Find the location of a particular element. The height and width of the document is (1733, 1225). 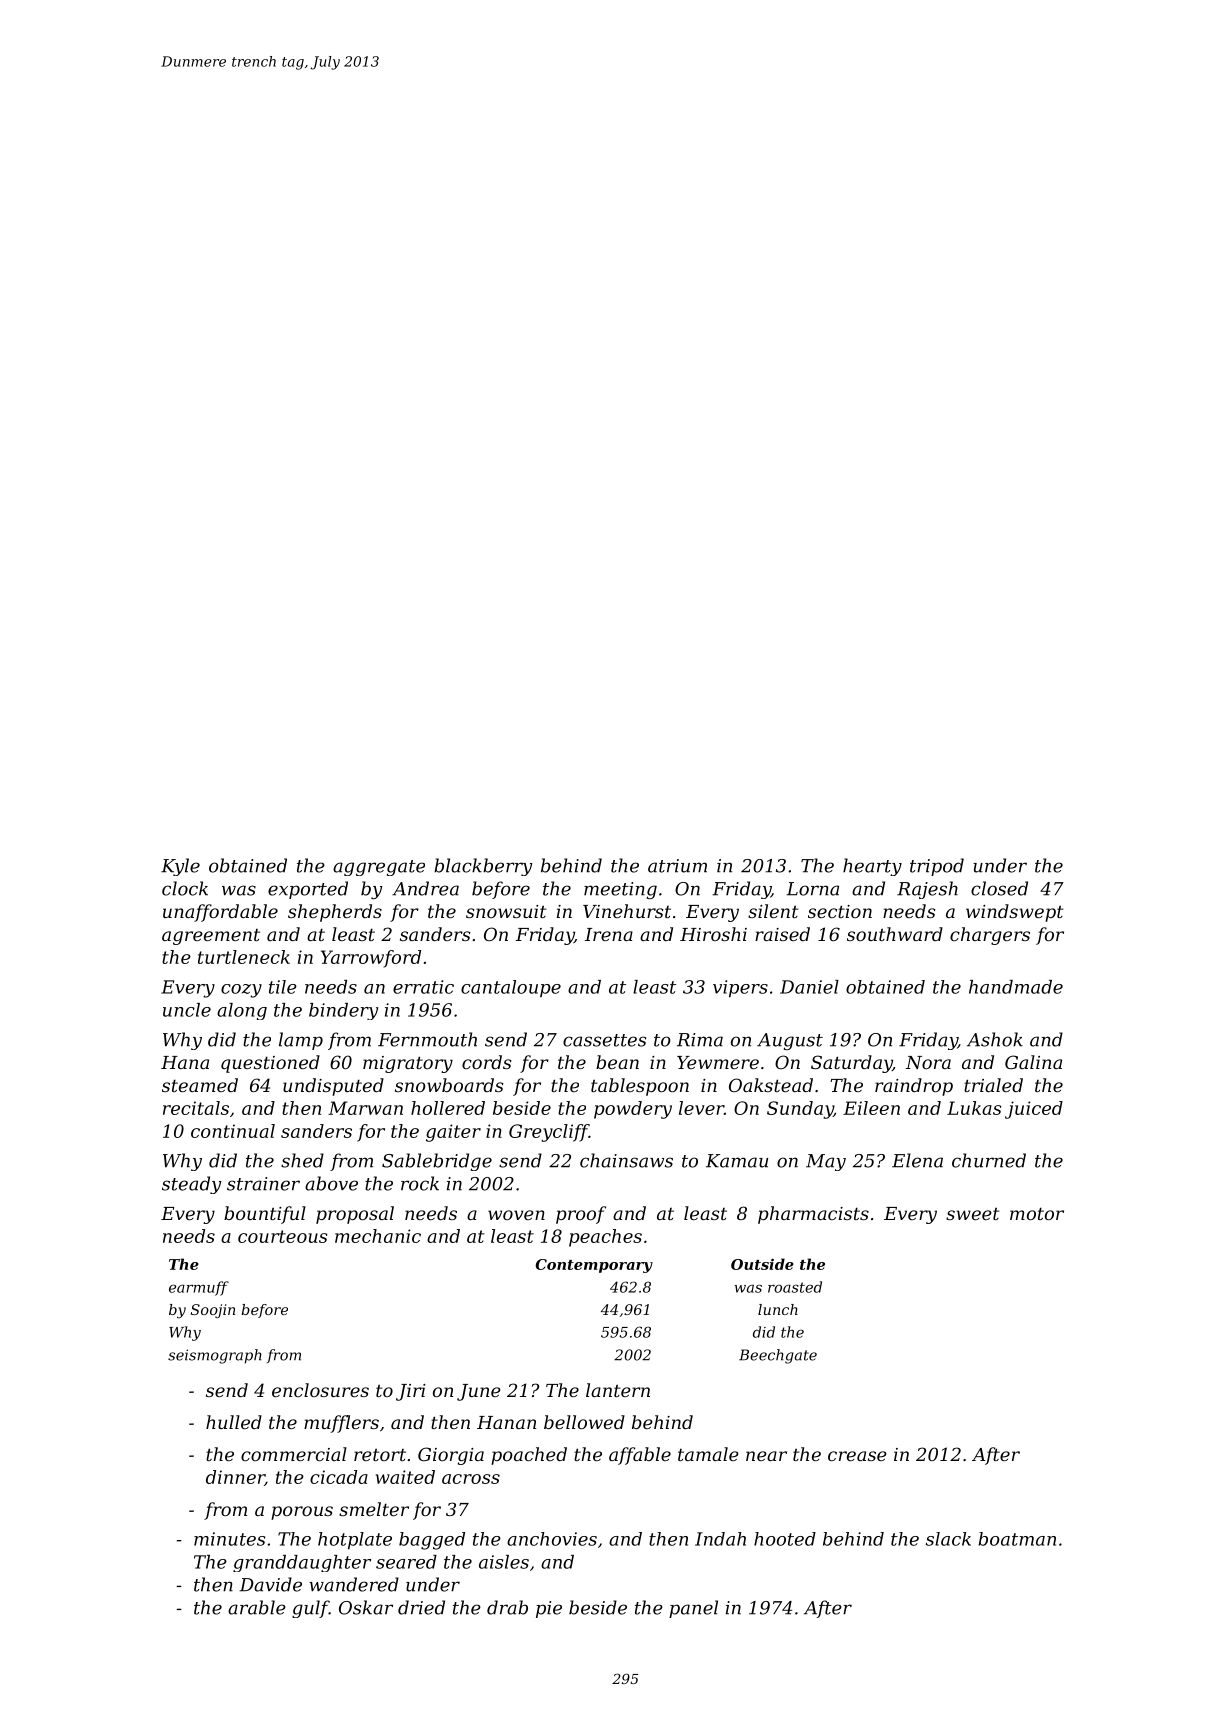

slack is located at coordinates (948, 1539).
